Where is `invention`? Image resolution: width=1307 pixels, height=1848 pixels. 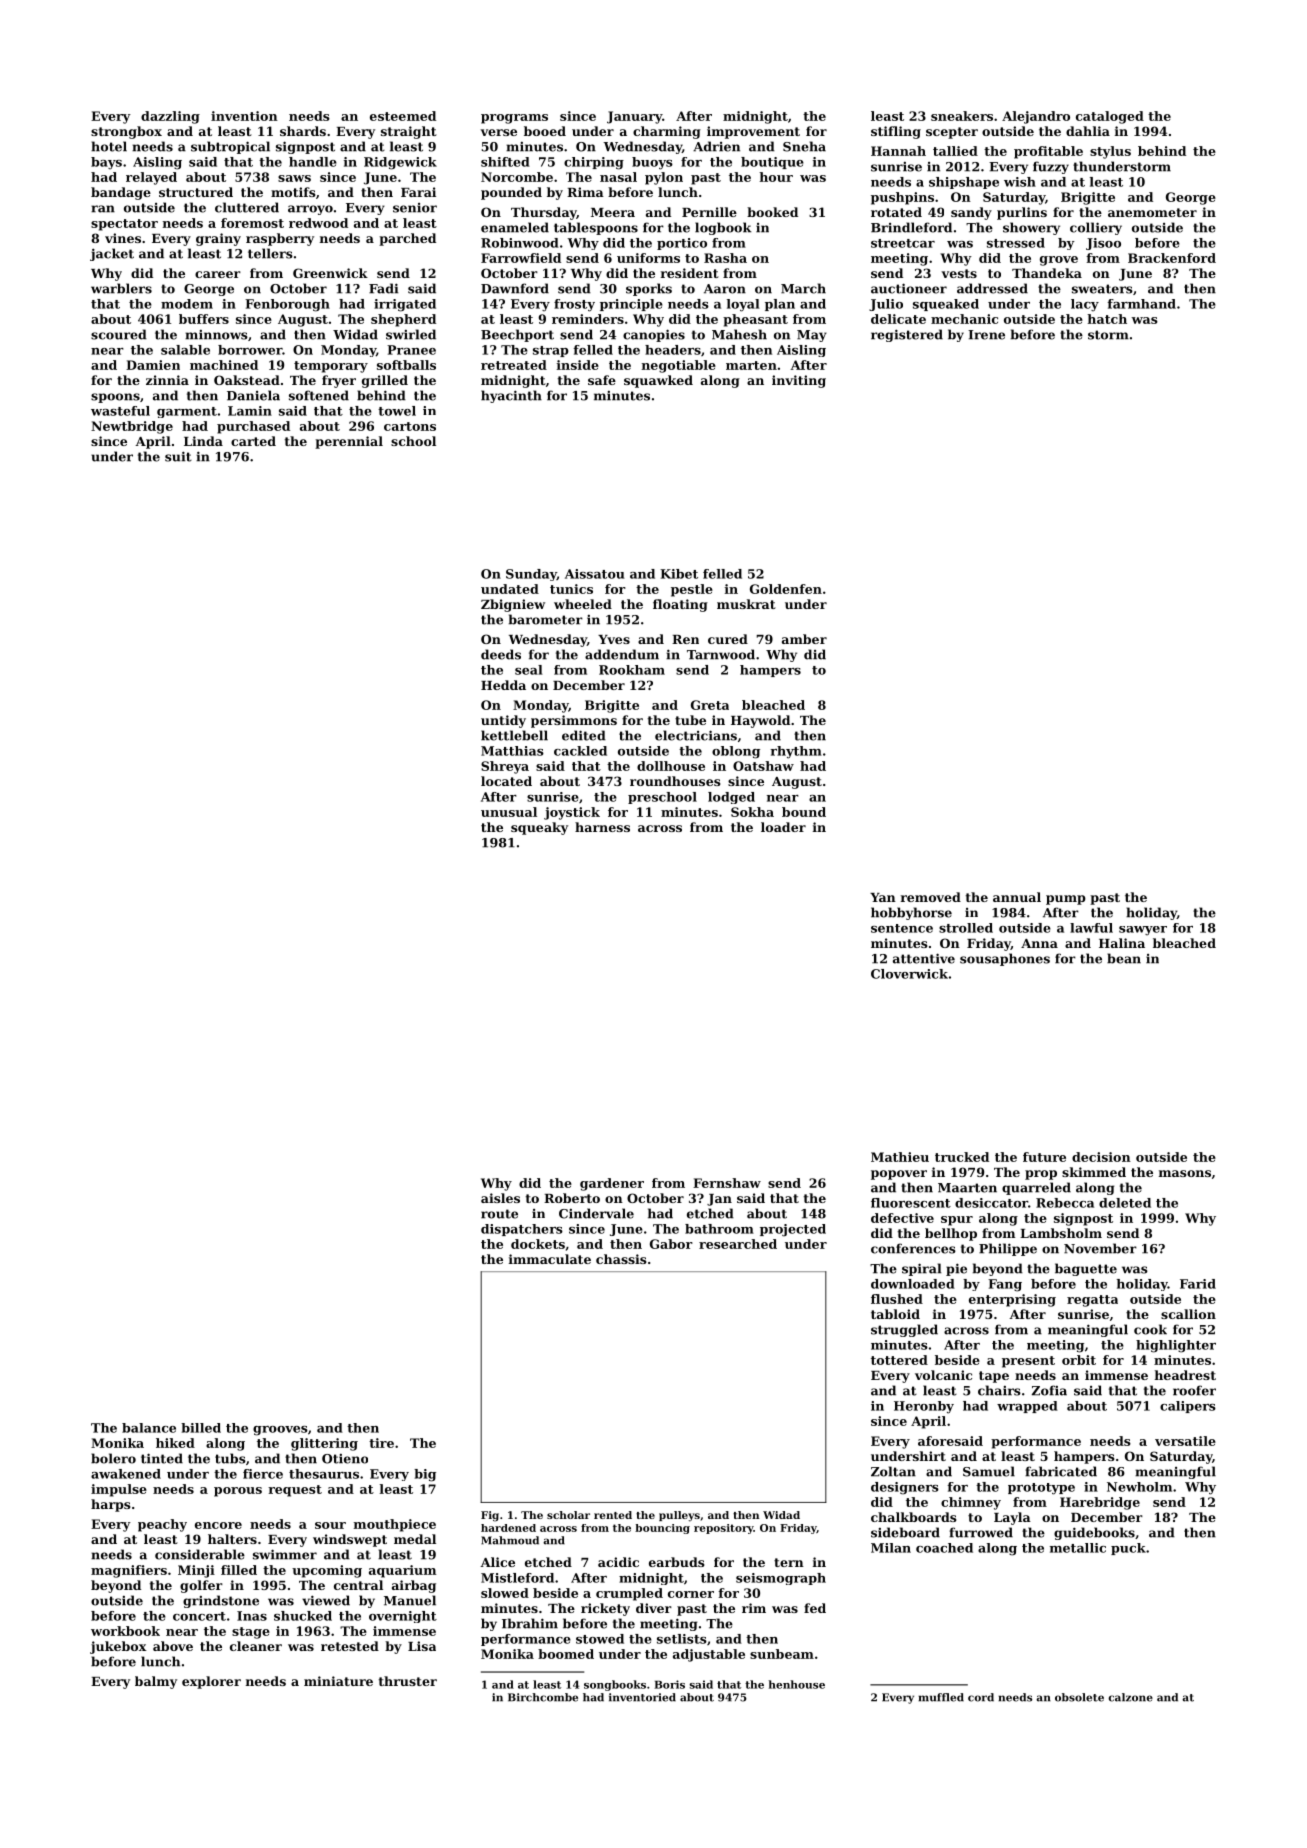
invention is located at coordinates (244, 116).
